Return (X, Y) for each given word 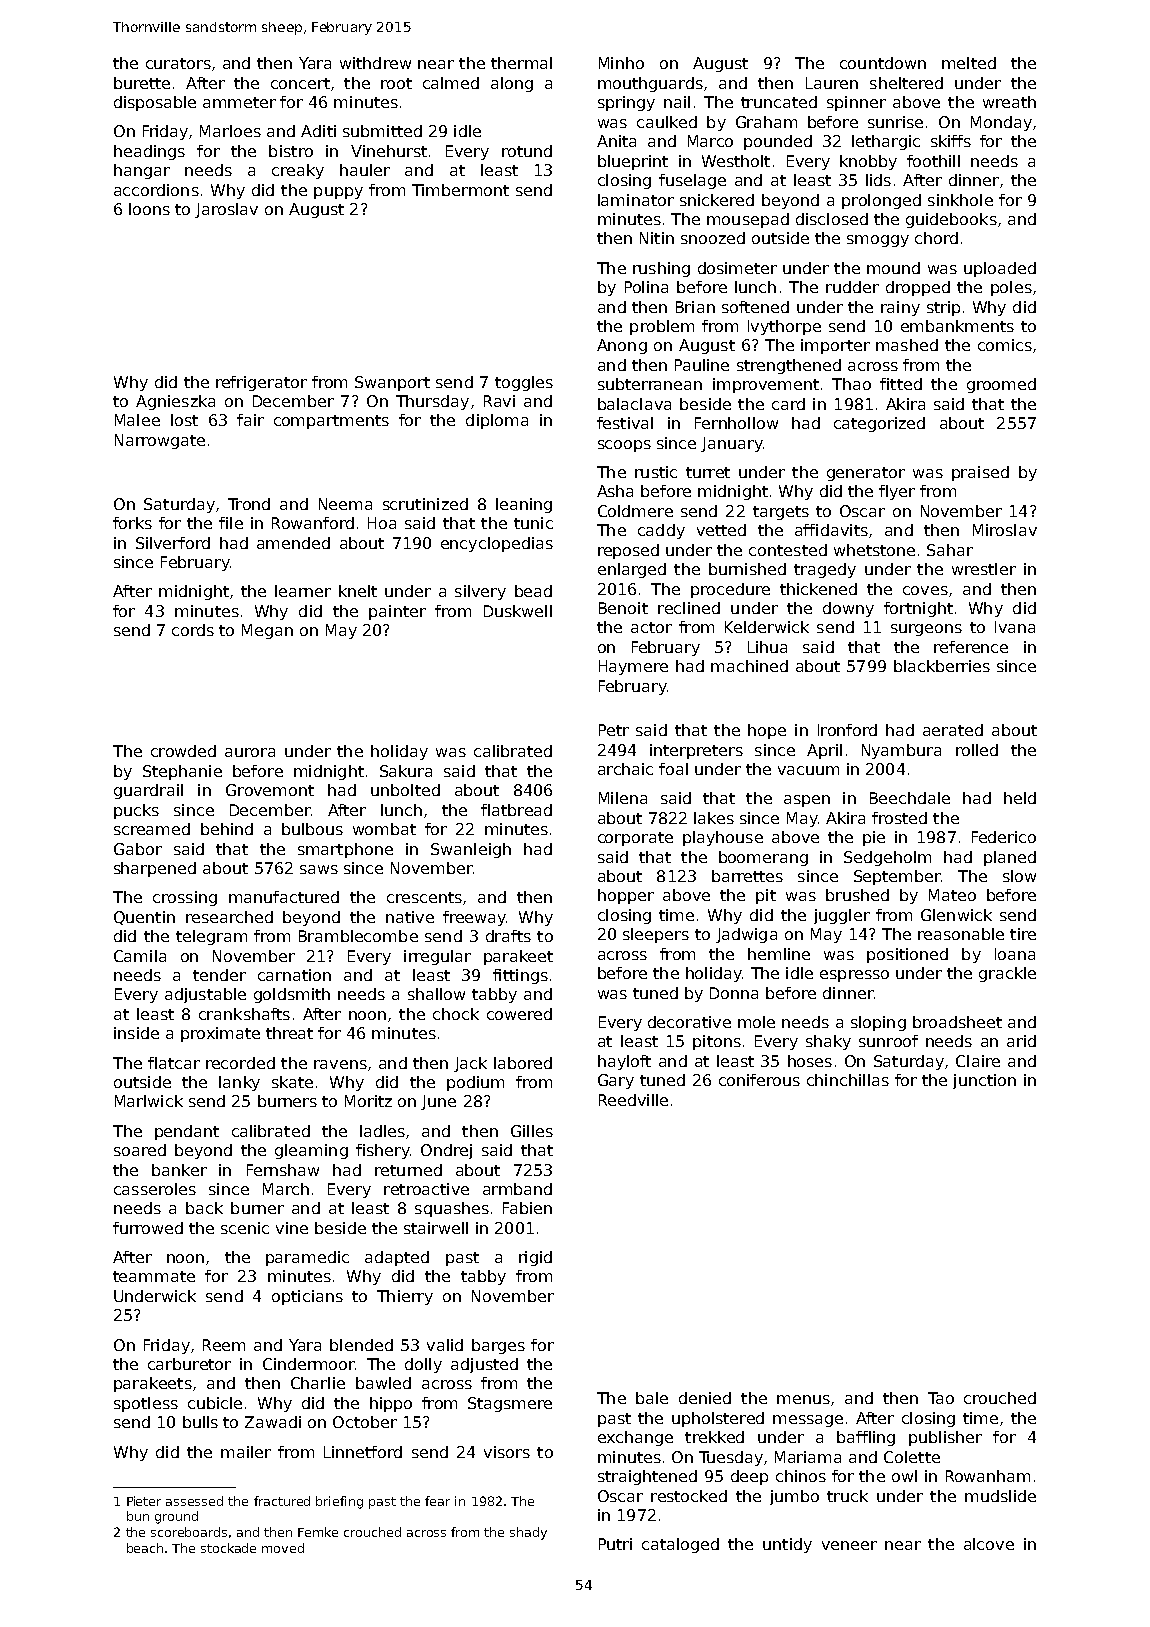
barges (498, 1346)
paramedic (307, 1258)
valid (445, 1345)
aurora (250, 752)
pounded (778, 142)
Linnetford (363, 1452)
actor (651, 627)
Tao (941, 1398)
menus (803, 1399)
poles (1011, 288)
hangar (142, 171)
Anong (622, 346)
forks (132, 523)
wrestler (984, 569)
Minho (621, 63)
